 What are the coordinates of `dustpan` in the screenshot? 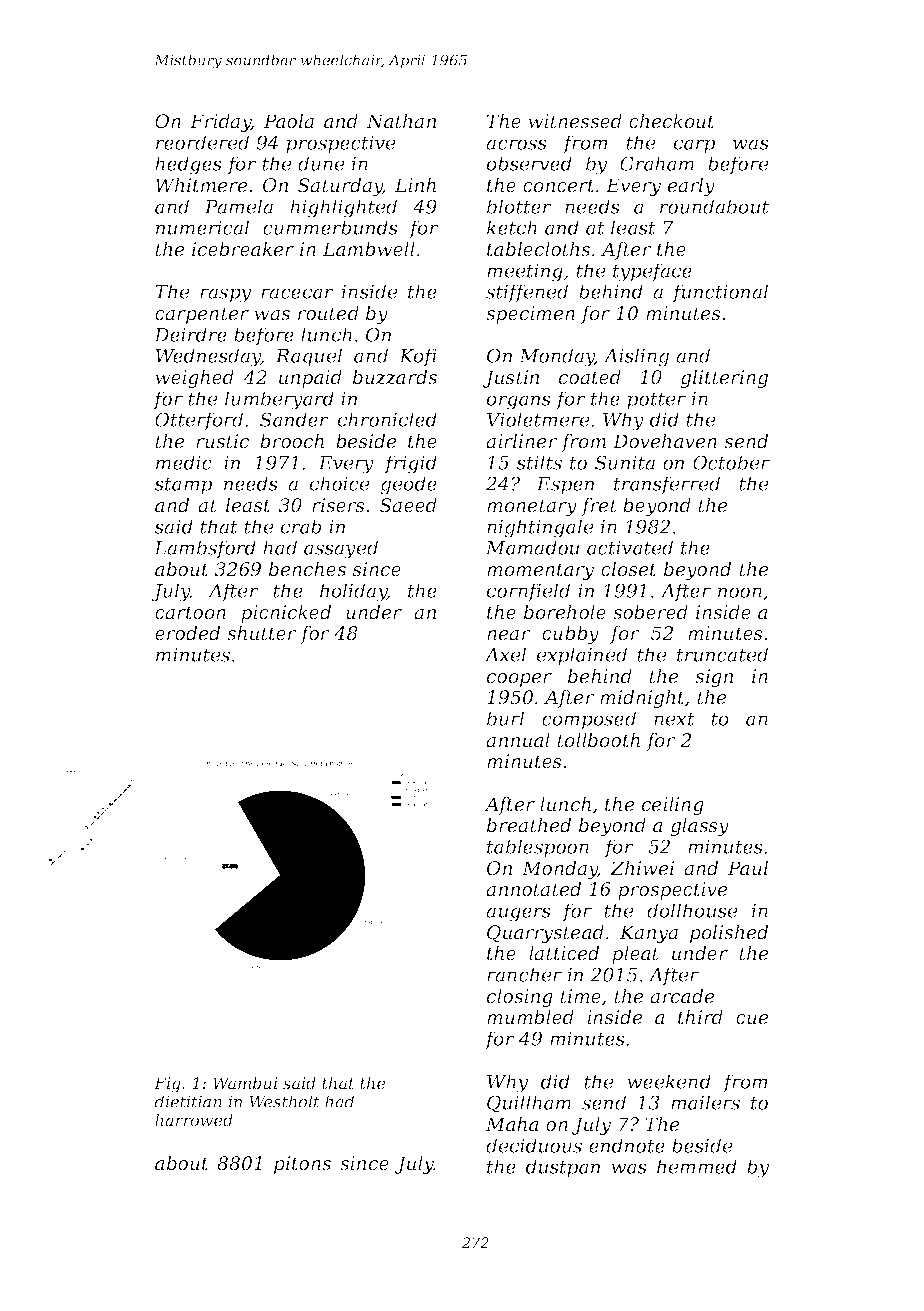 It's located at (563, 1168).
